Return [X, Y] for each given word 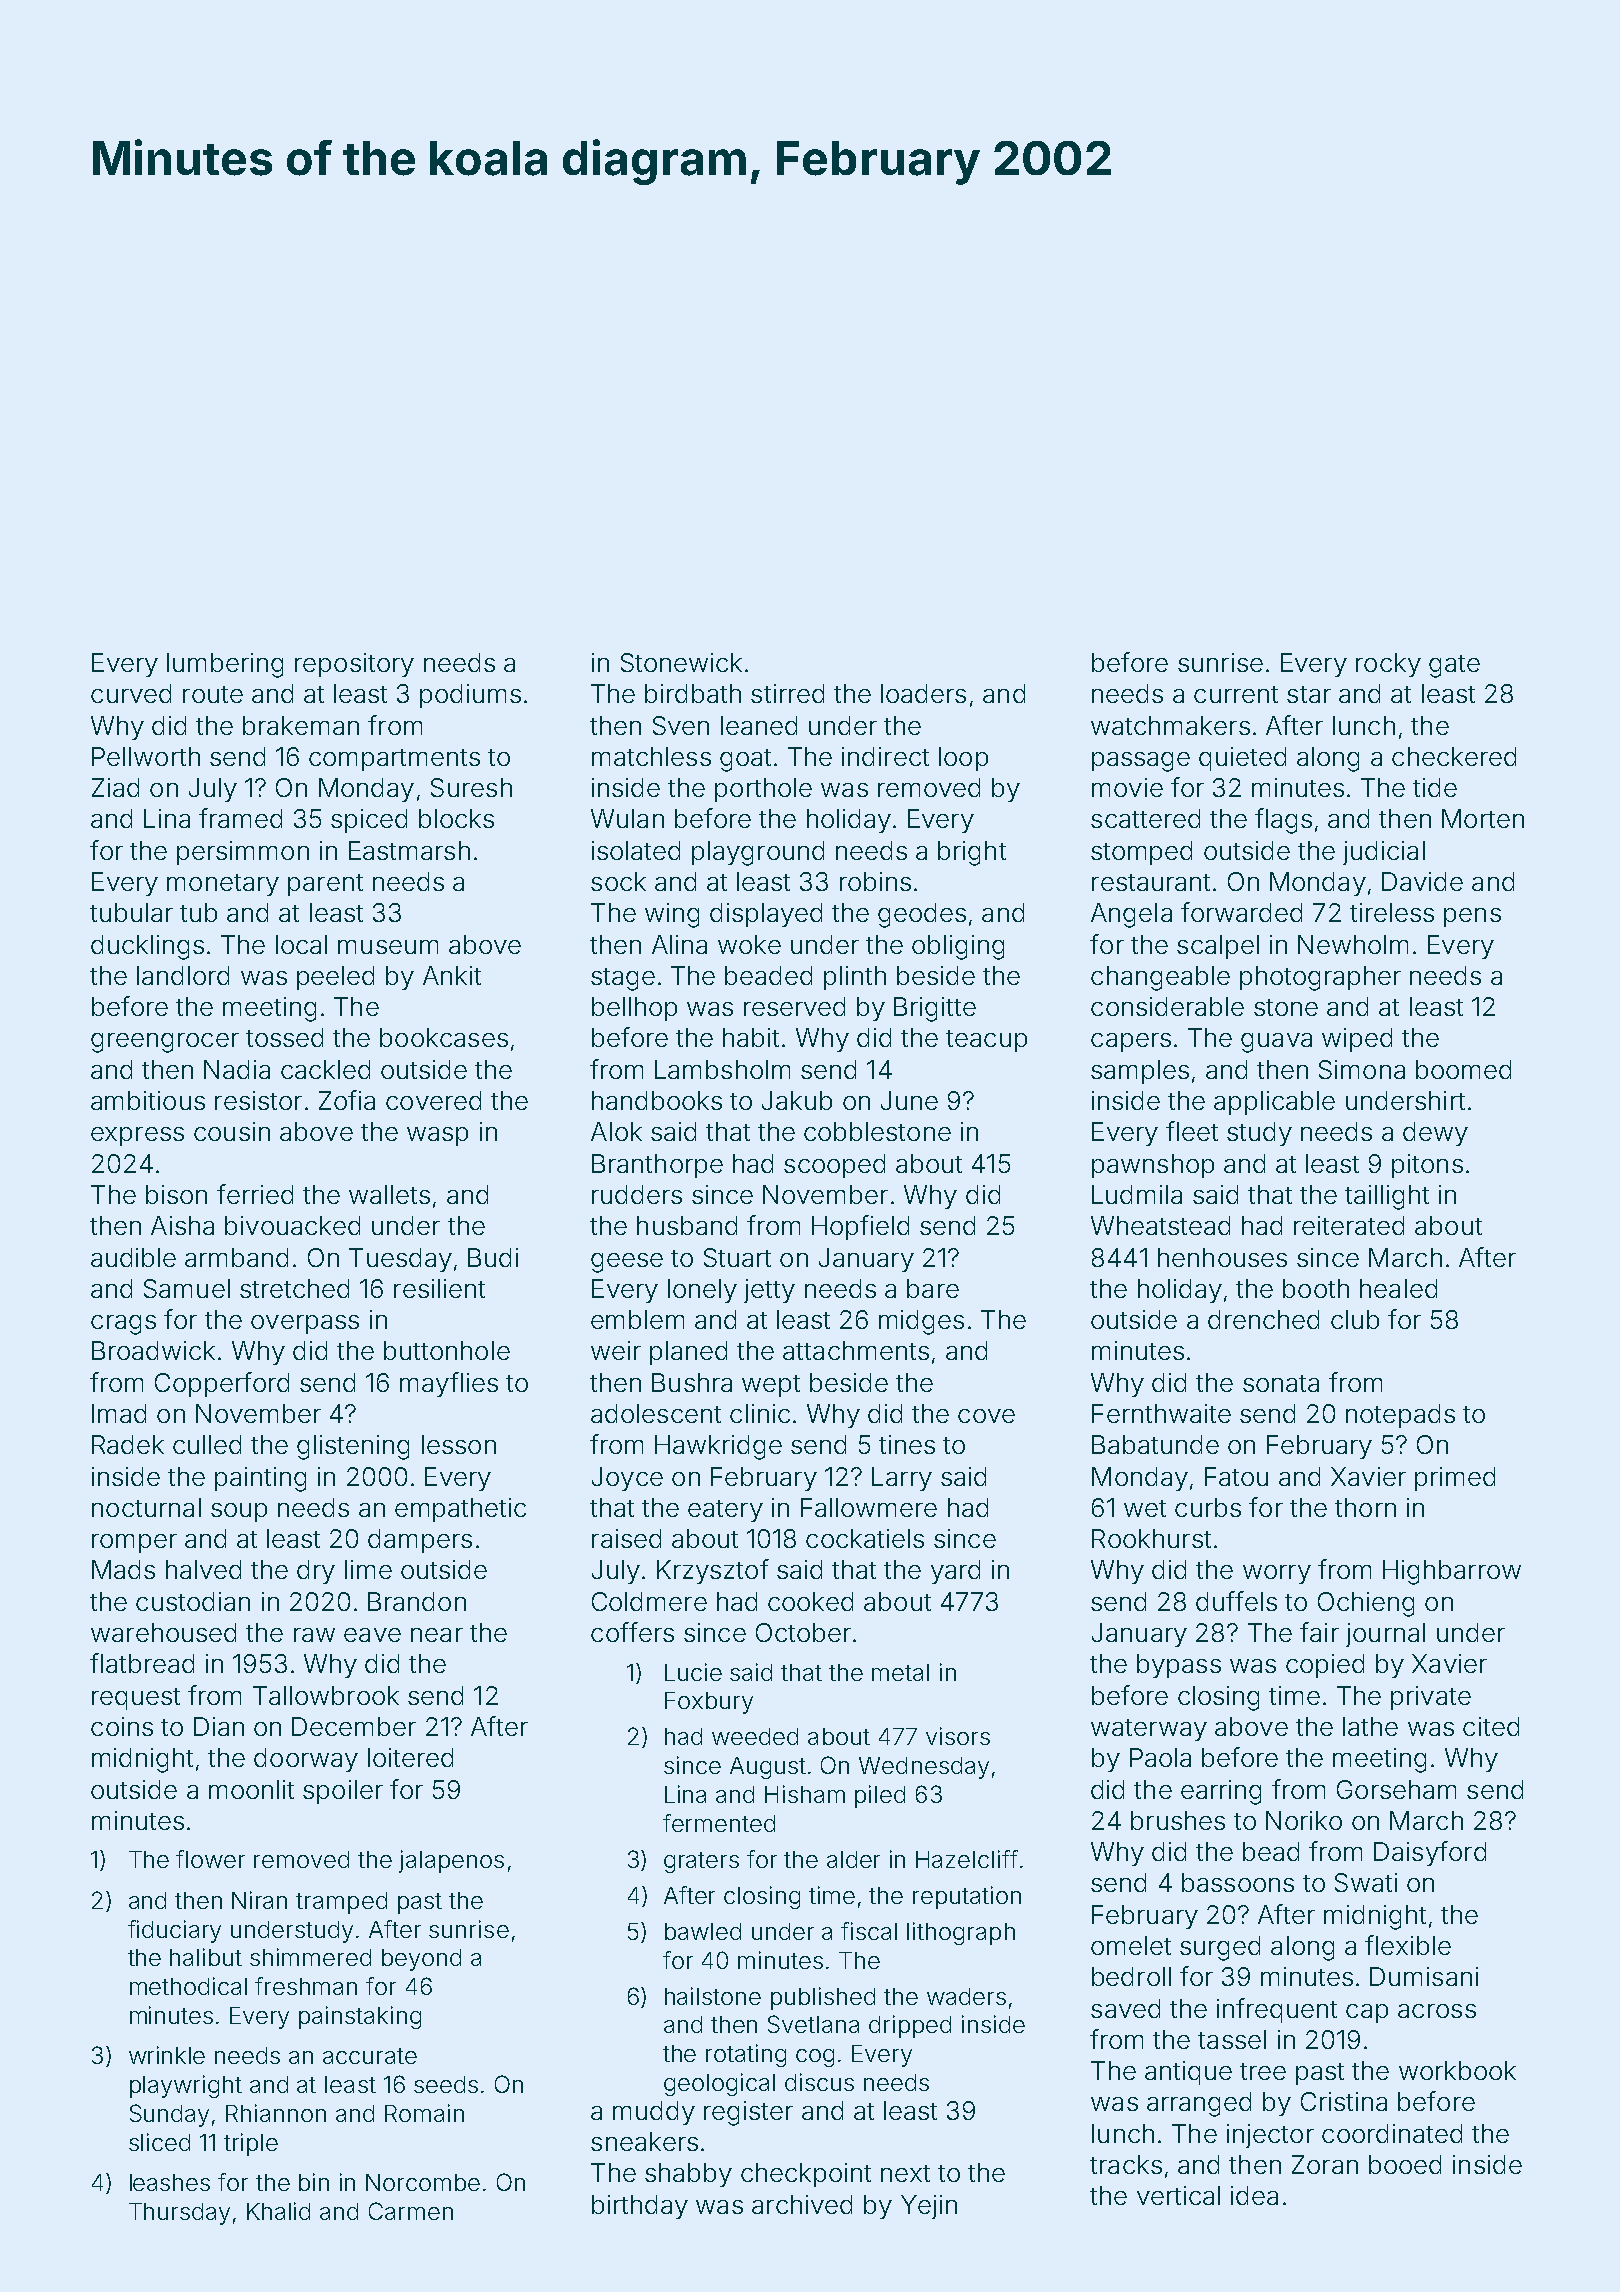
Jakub [797, 1100]
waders [966, 1996]
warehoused [163, 1632]
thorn [1365, 1507]
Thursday [179, 2214]
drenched [1263, 1319]
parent [325, 885]
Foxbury [709, 1703]
